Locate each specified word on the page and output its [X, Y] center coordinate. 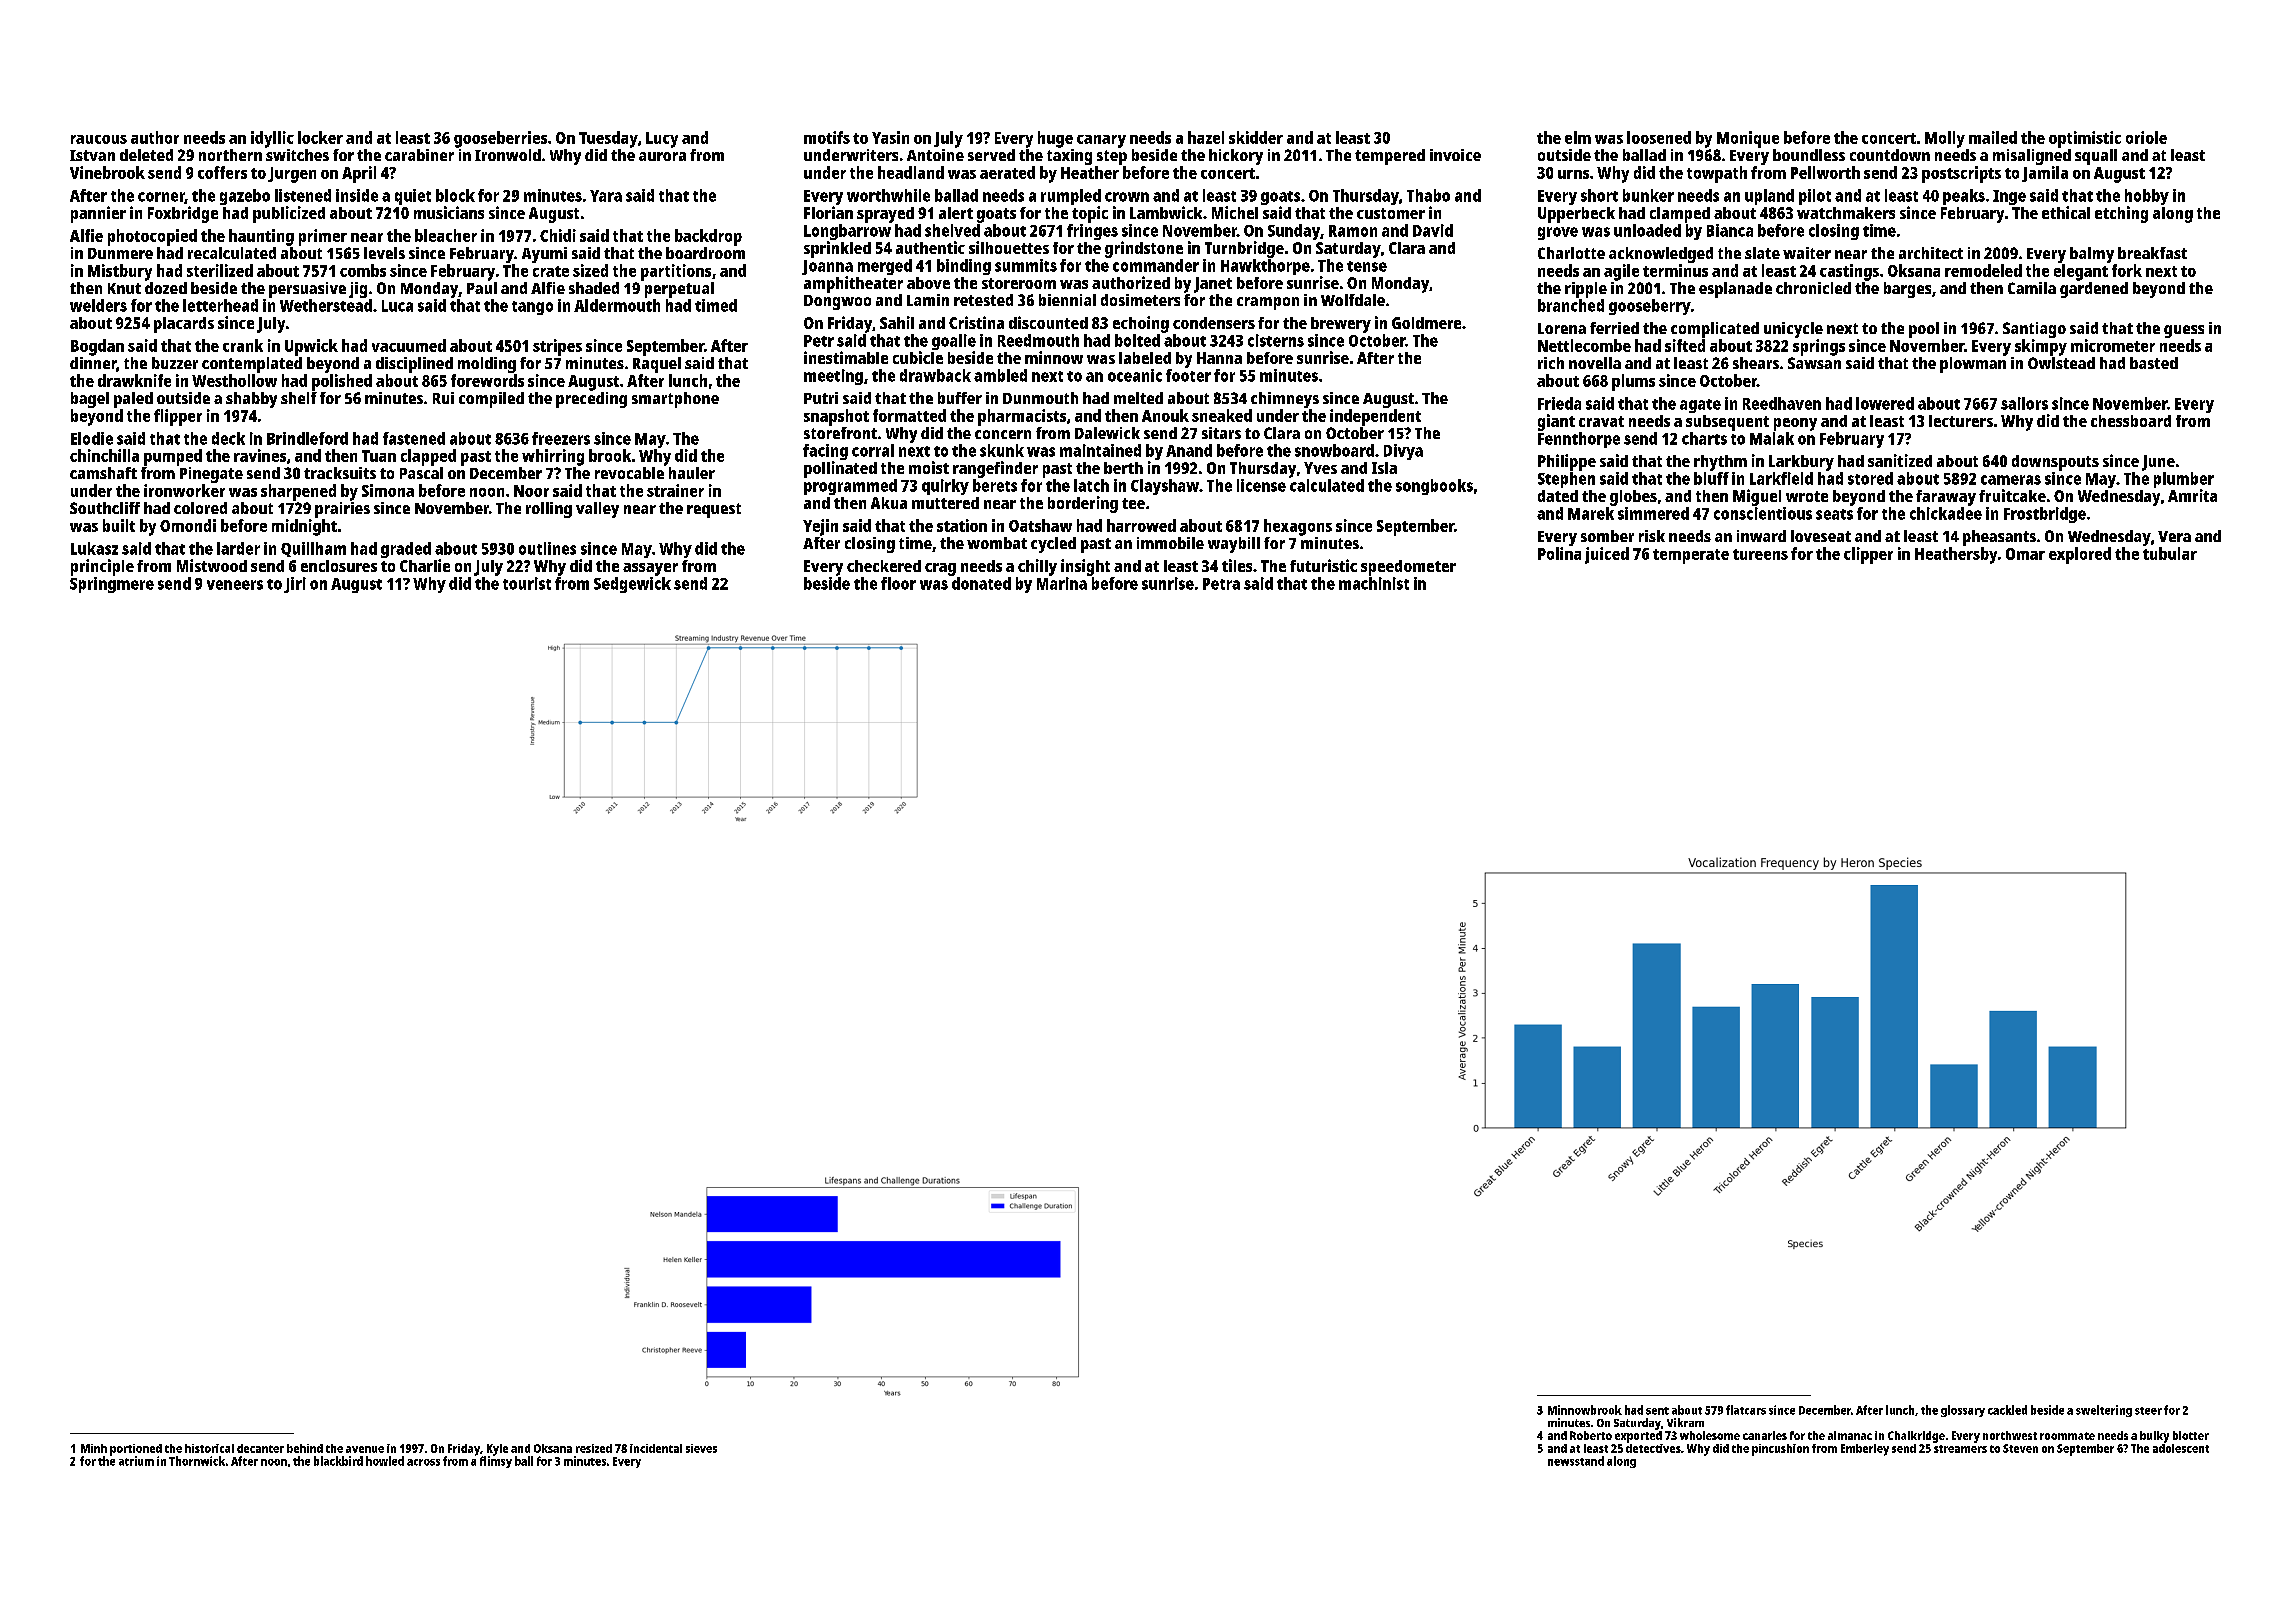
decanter [260, 1448]
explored [2080, 555]
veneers [235, 585]
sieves [701, 1448]
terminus [1675, 270]
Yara [606, 196]
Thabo [1428, 195]
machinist [1374, 583]
